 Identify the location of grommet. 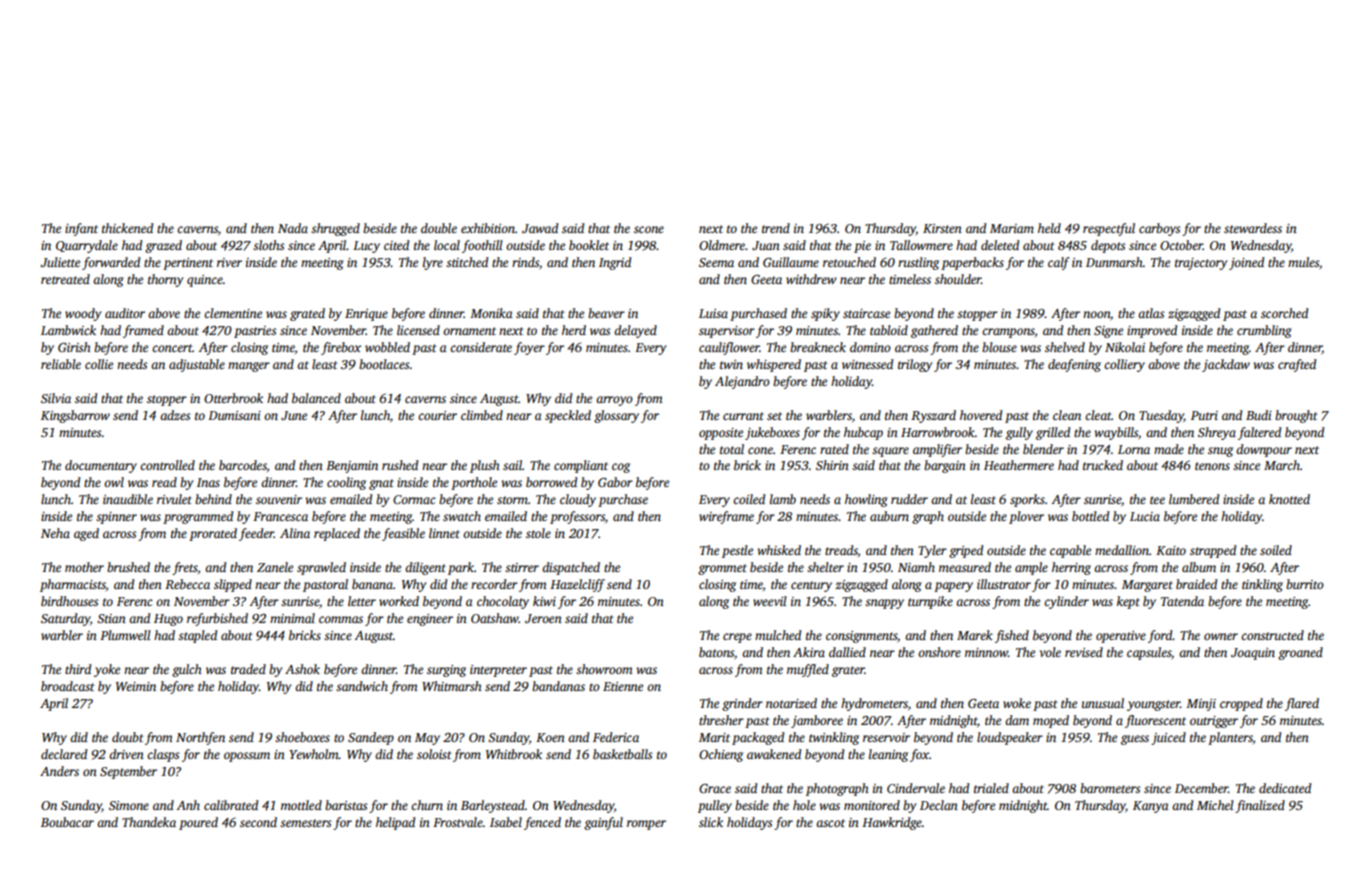
(722, 569).
